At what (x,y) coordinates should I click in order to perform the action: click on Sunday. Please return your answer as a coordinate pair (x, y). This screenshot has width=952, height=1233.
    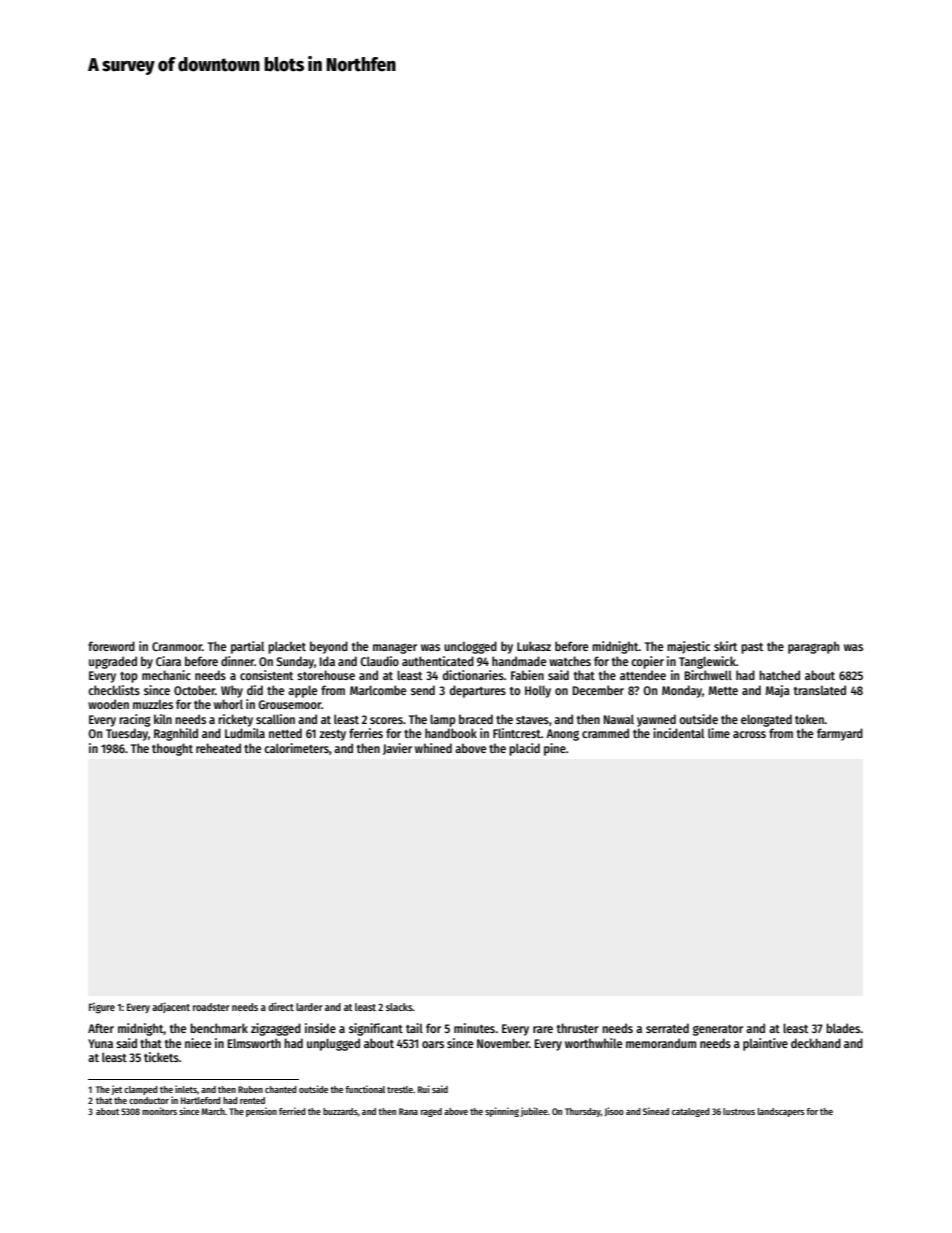
    Looking at the image, I should click on (295, 662).
